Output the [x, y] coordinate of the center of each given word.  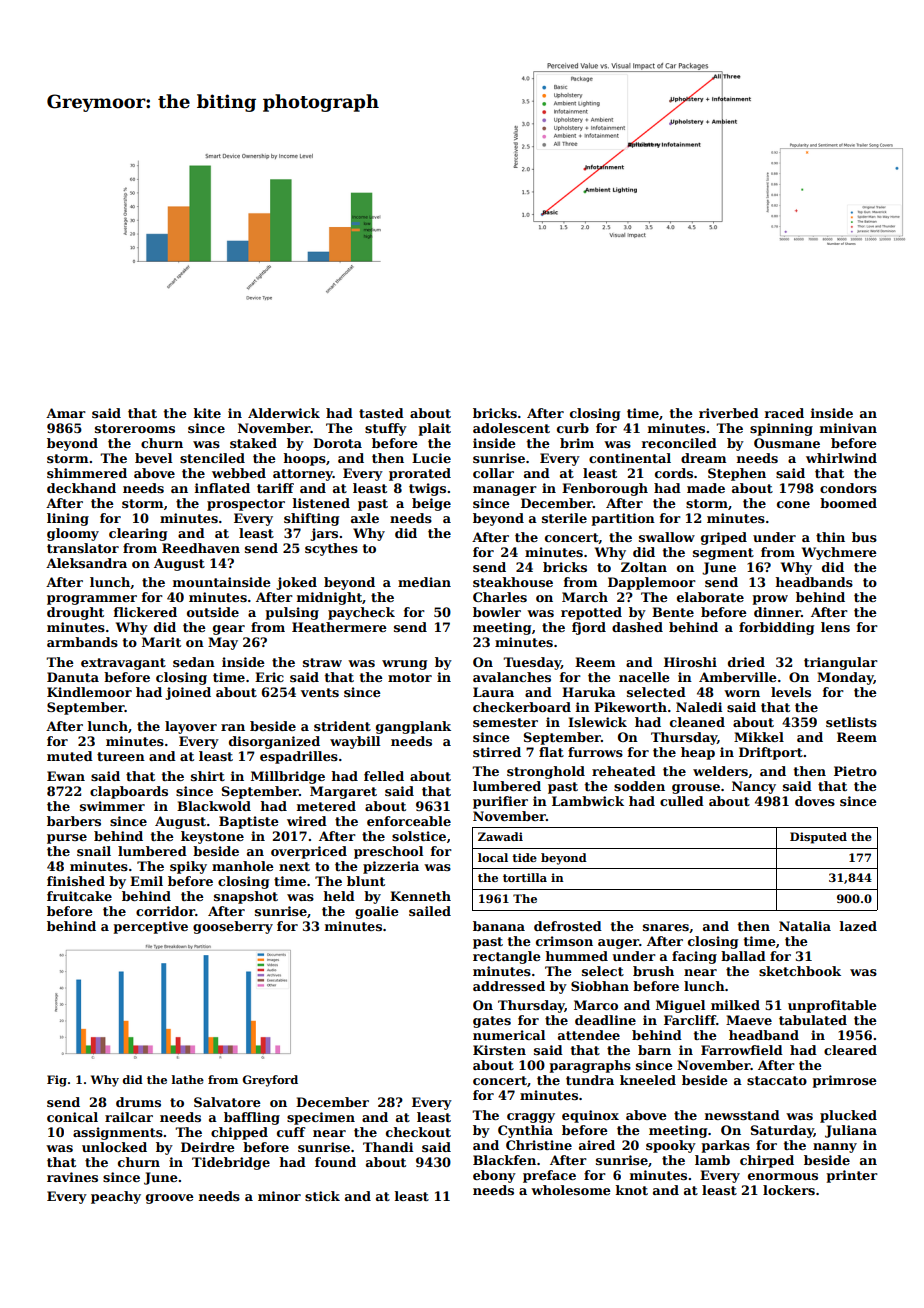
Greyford [270, 1081]
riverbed [729, 413]
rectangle [507, 957]
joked [296, 583]
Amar [66, 413]
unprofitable [832, 1006]
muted [70, 756]
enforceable [409, 821]
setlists [851, 722]
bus [864, 537]
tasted [381, 413]
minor [279, 1196]
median [424, 582]
